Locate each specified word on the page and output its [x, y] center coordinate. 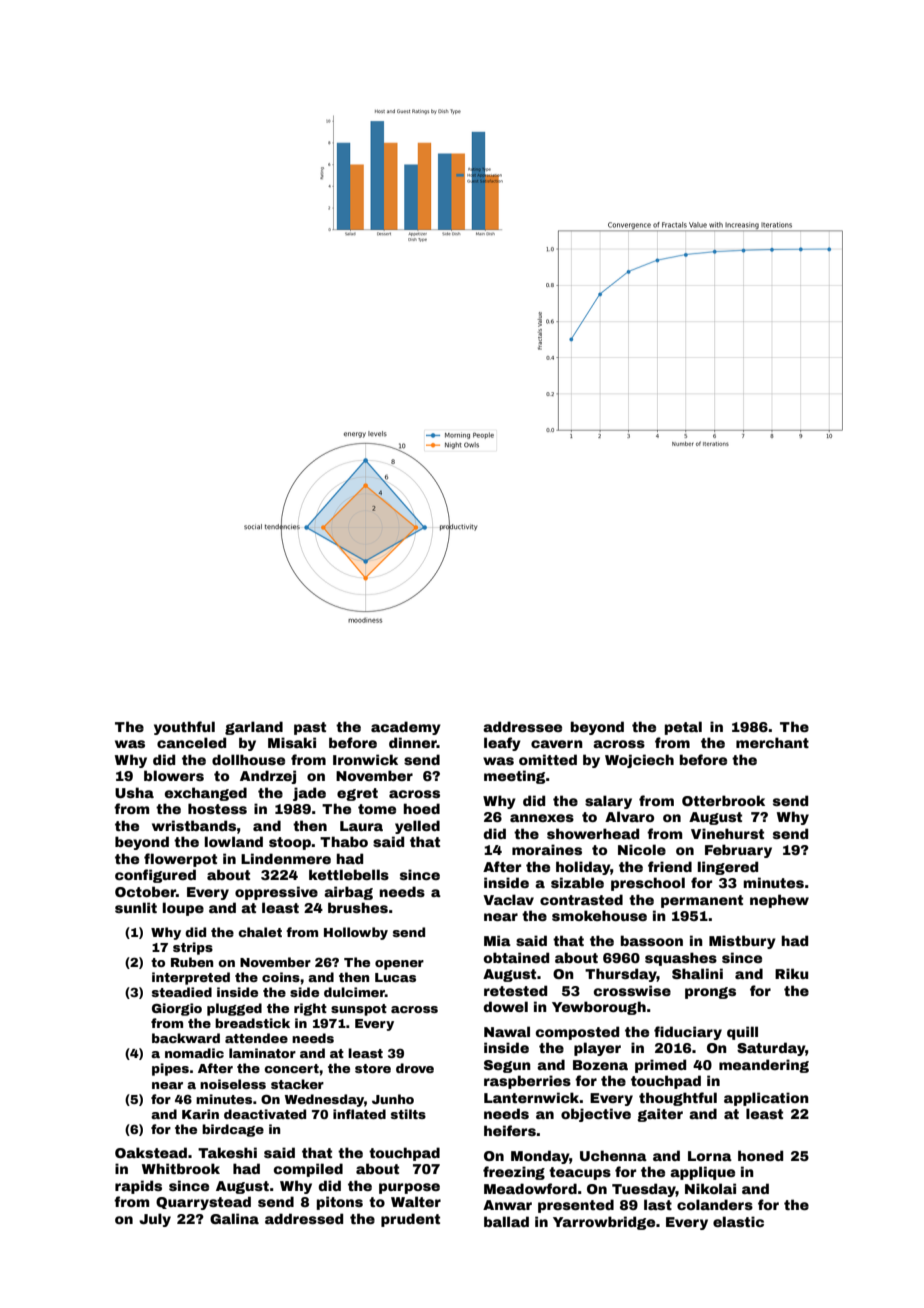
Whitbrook [181, 1168]
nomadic [194, 1053]
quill [742, 1033]
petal [683, 728]
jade [309, 794]
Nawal [507, 1031]
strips [193, 948]
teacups [580, 1173]
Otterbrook [723, 800]
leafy [502, 744]
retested [515, 990]
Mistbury [742, 942]
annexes [542, 818]
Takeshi [227, 1152]
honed [760, 1155]
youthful [184, 728]
